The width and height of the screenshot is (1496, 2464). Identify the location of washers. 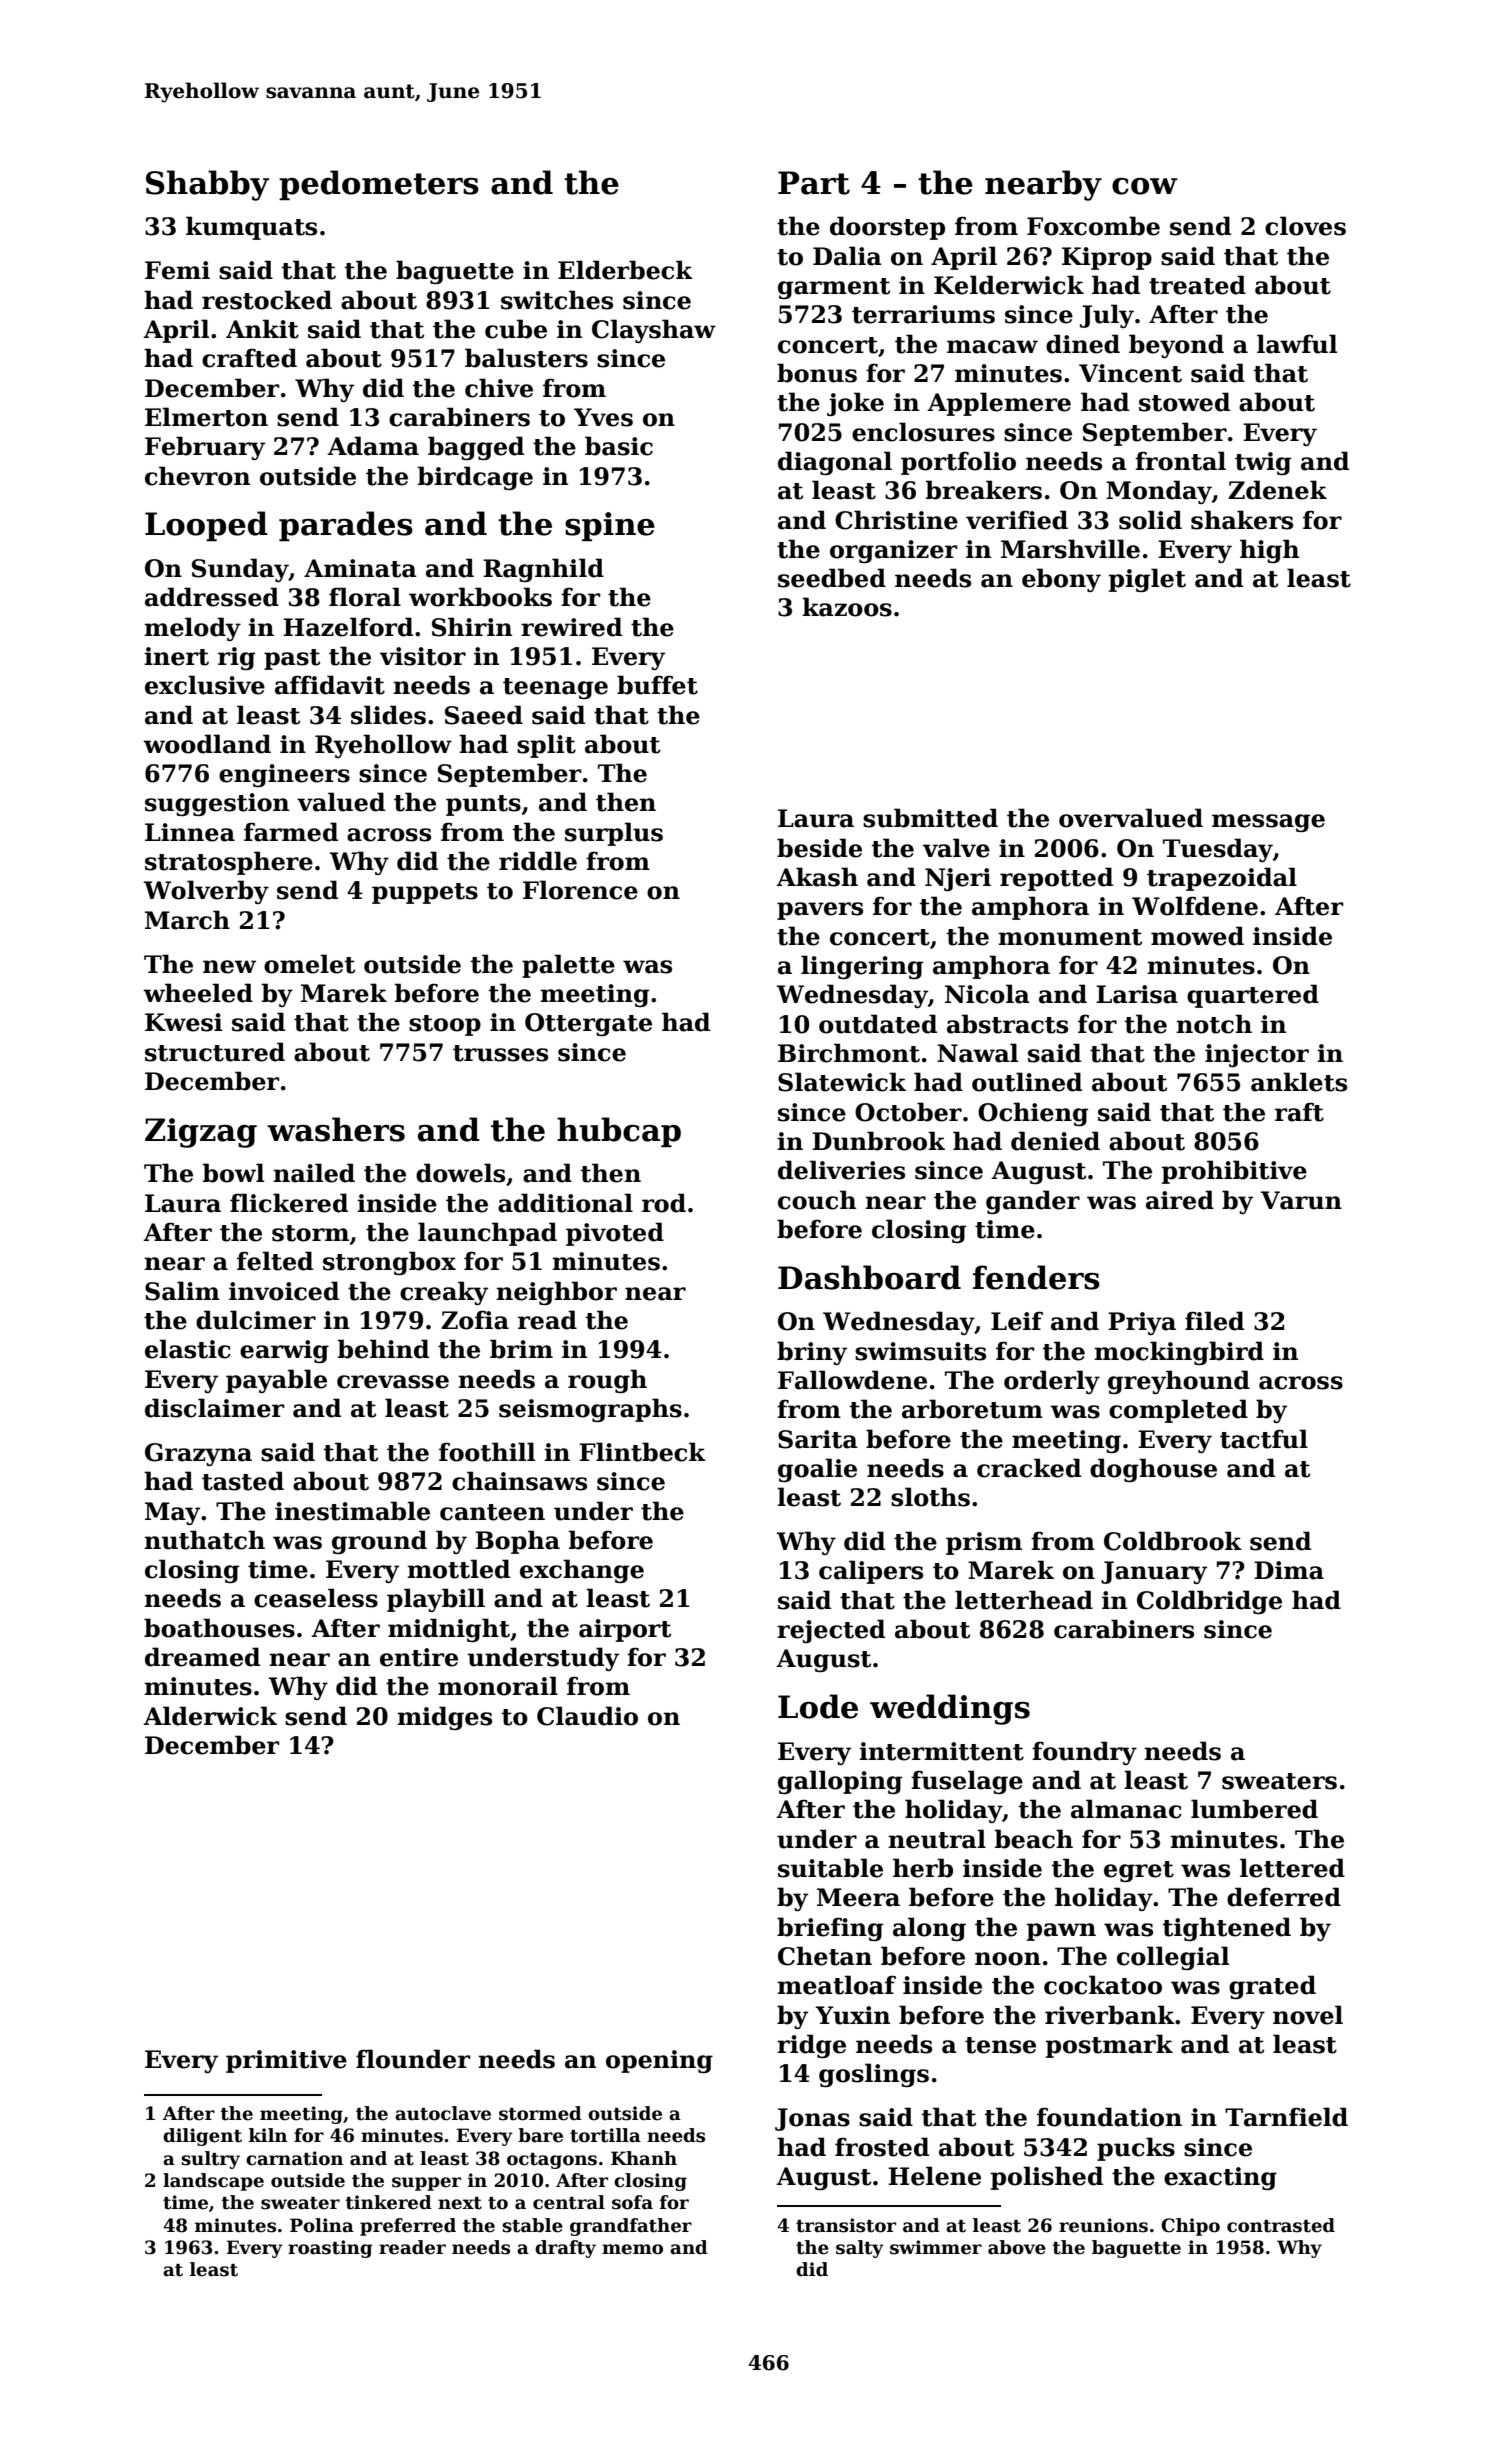
(336, 1129).
